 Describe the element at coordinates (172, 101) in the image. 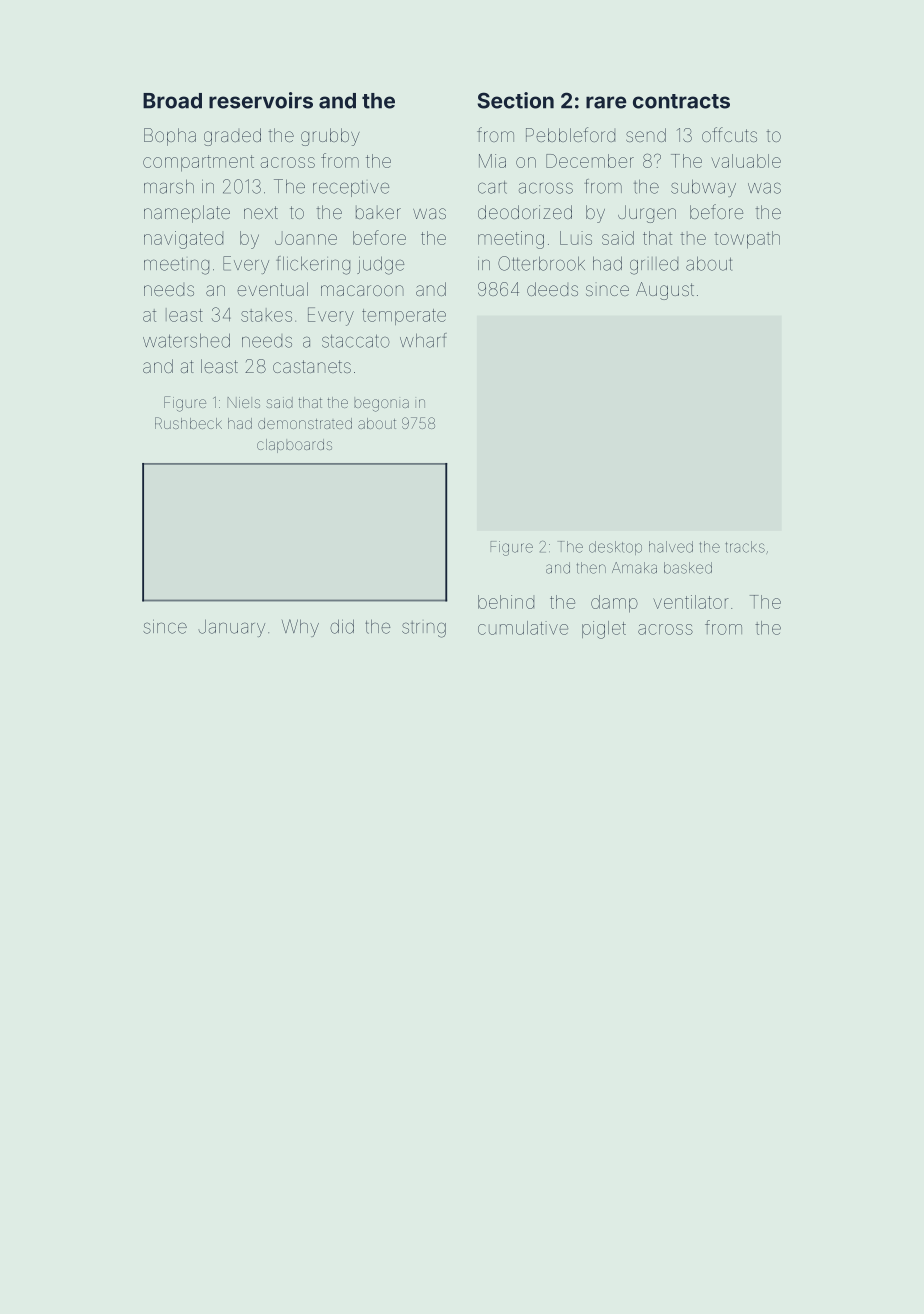

I see `Broad` at that location.
